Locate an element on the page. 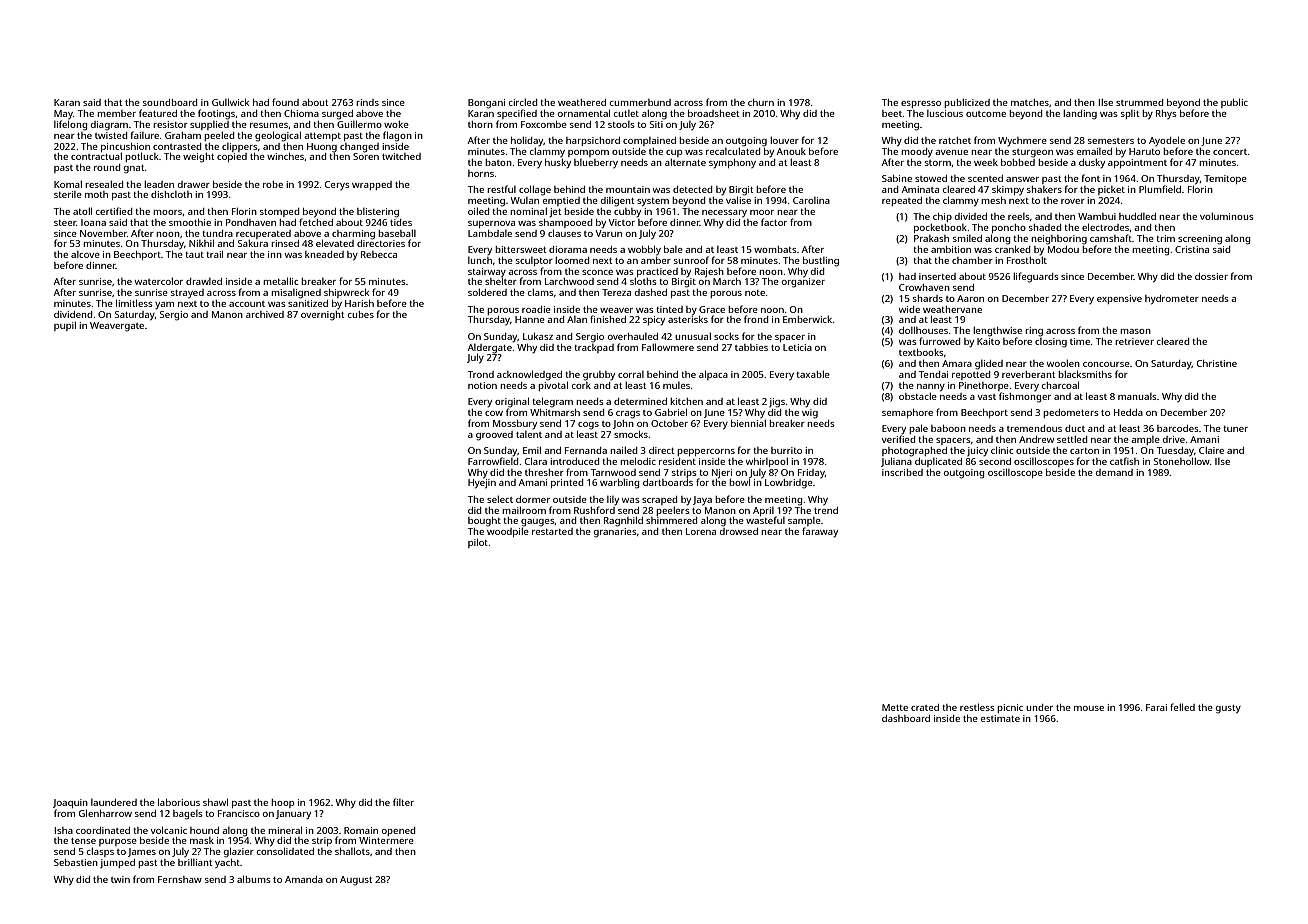 The width and height of the page is (1308, 924). drive is located at coordinates (1174, 439).
